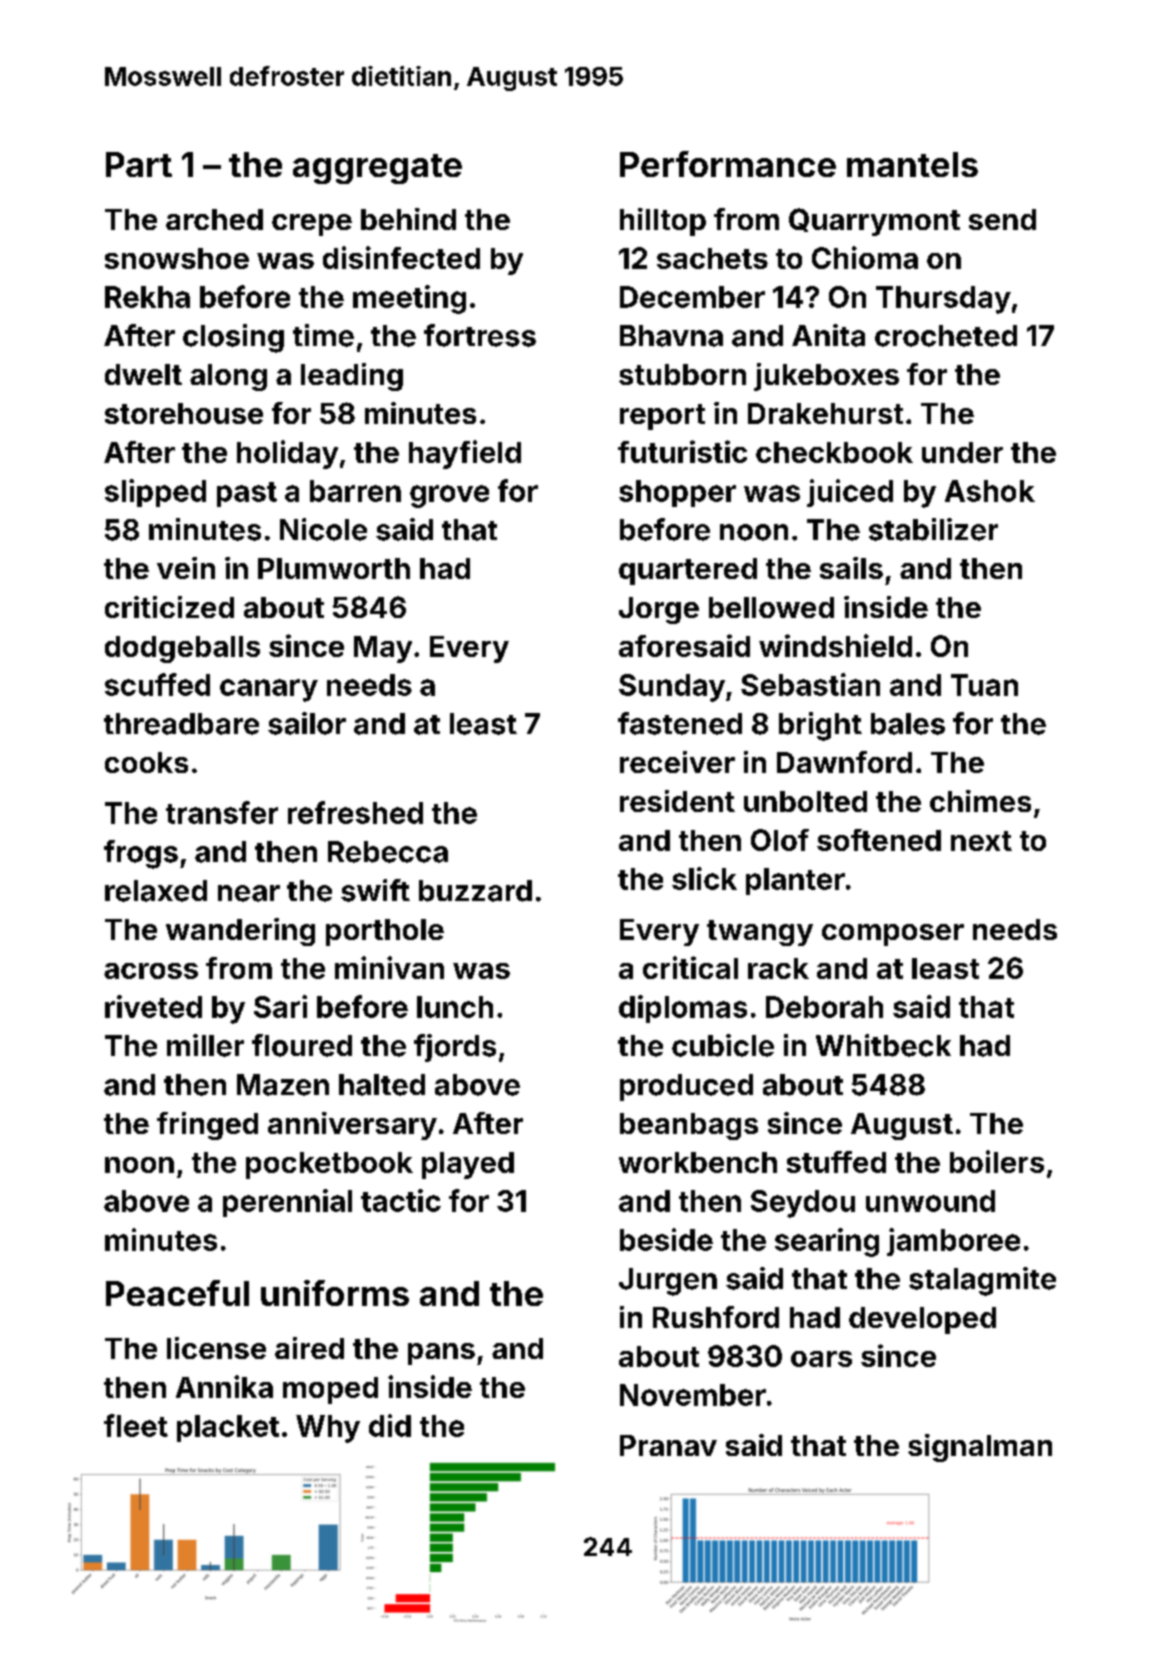 The width and height of the screenshot is (1165, 1654). What do you see at coordinates (147, 297) in the screenshot?
I see `Rekha` at bounding box center [147, 297].
